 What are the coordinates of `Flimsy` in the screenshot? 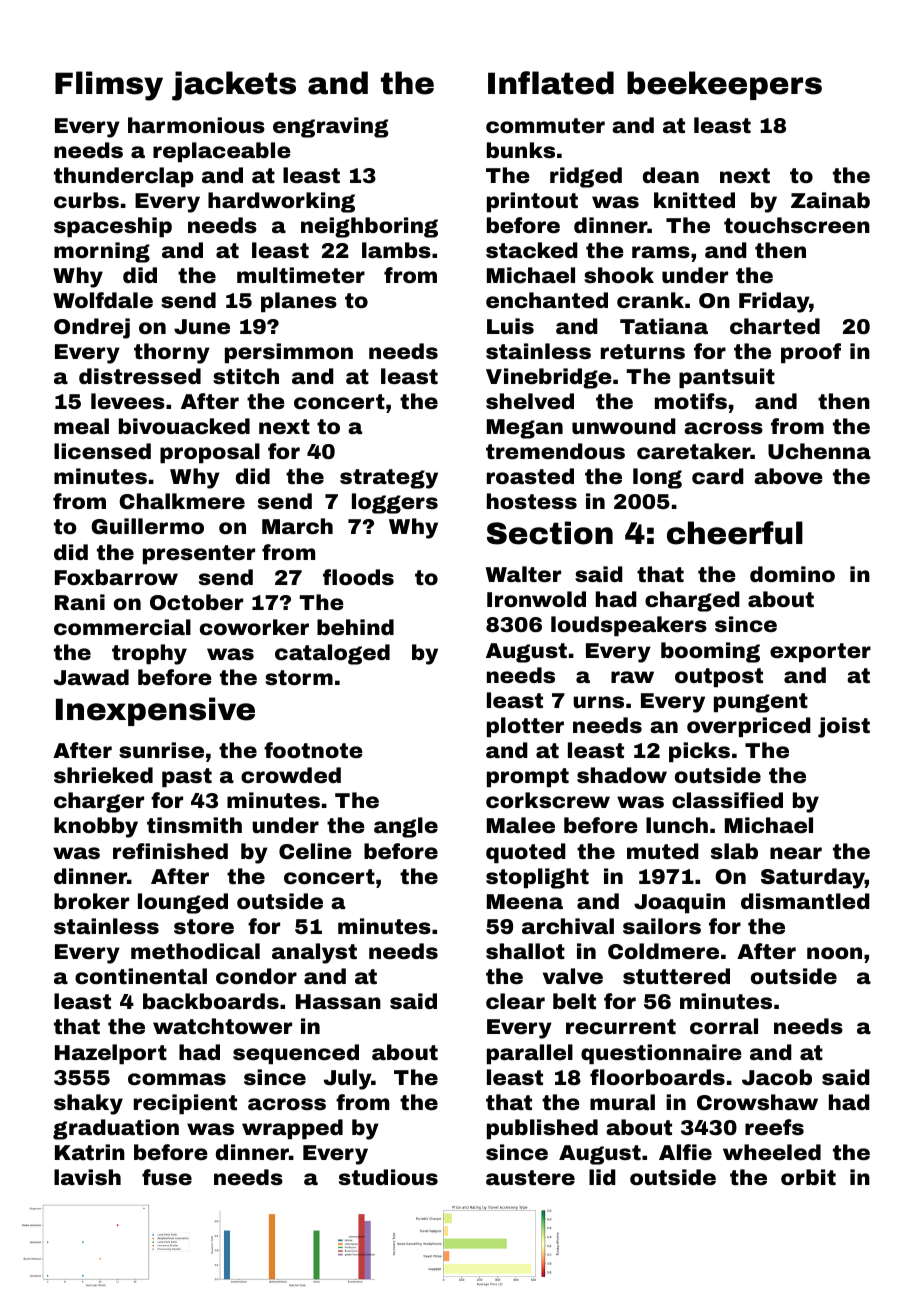 It's located at (109, 86).
